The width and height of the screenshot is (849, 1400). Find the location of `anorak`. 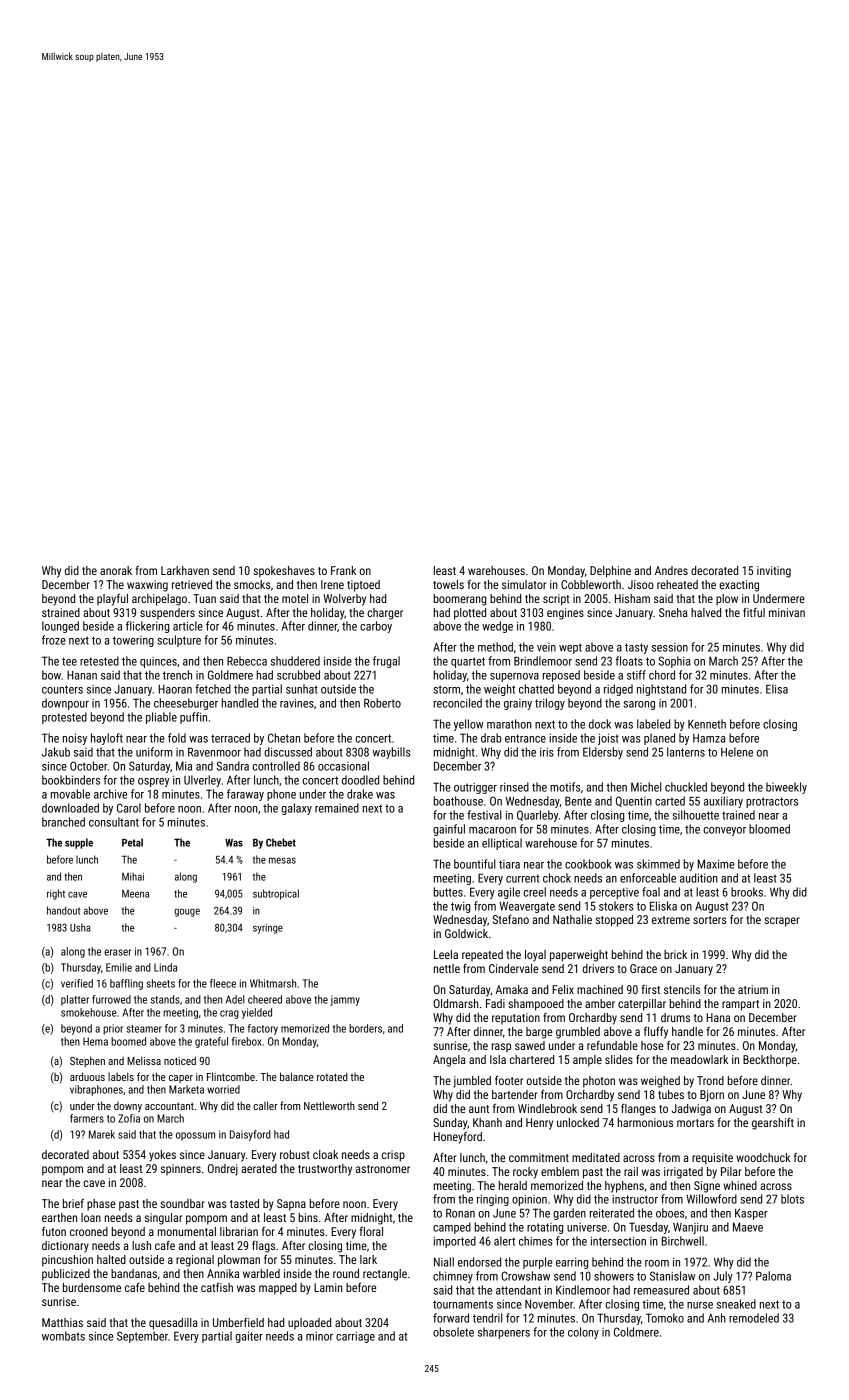

anorak is located at coordinates (116, 570).
